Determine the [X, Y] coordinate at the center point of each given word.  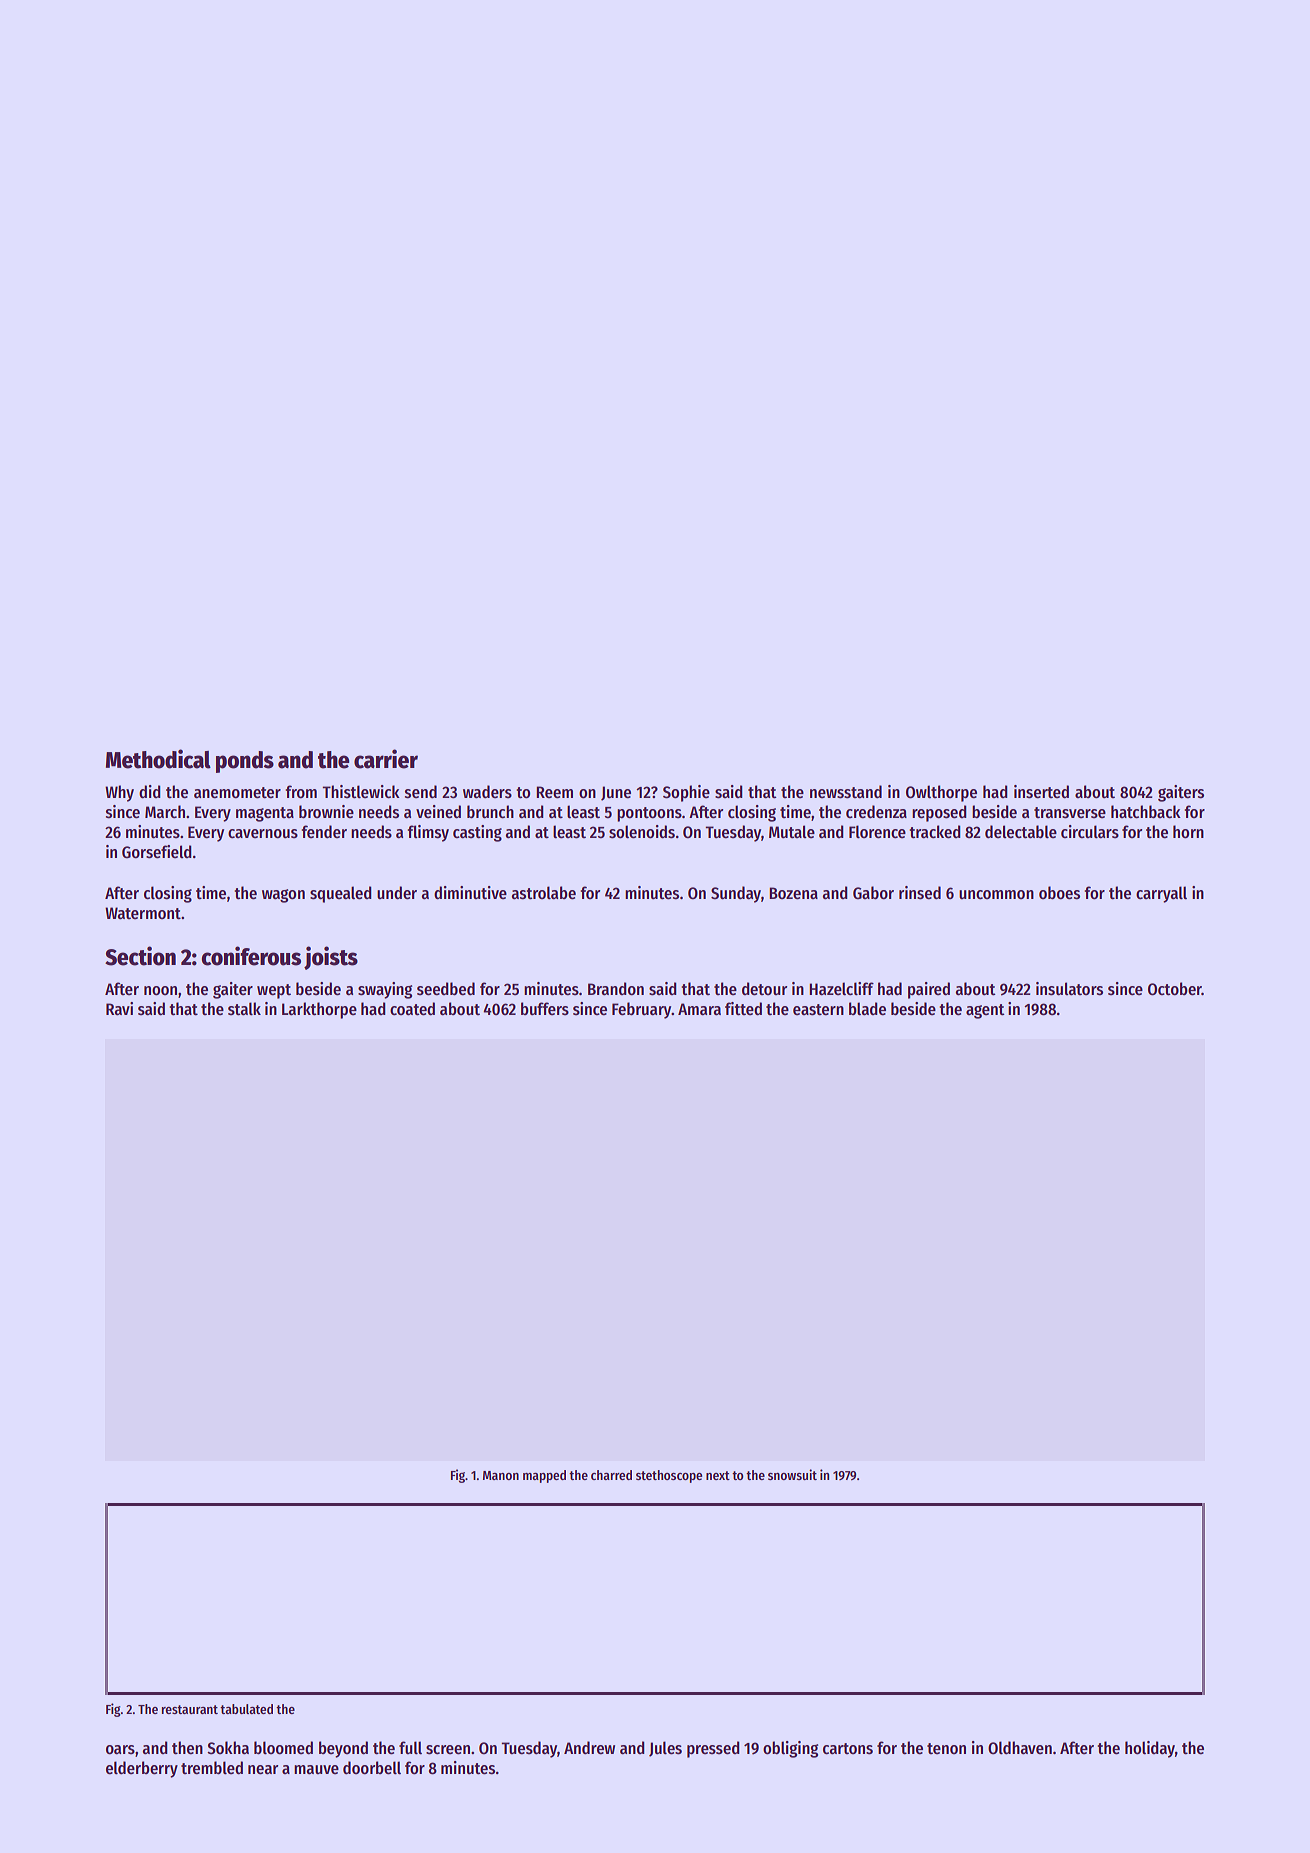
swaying [385, 990]
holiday [1150, 1749]
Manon [501, 1475]
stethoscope [669, 1476]
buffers [545, 1009]
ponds [245, 762]
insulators [1069, 989]
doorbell [372, 1768]
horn [1188, 832]
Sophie [686, 793]
